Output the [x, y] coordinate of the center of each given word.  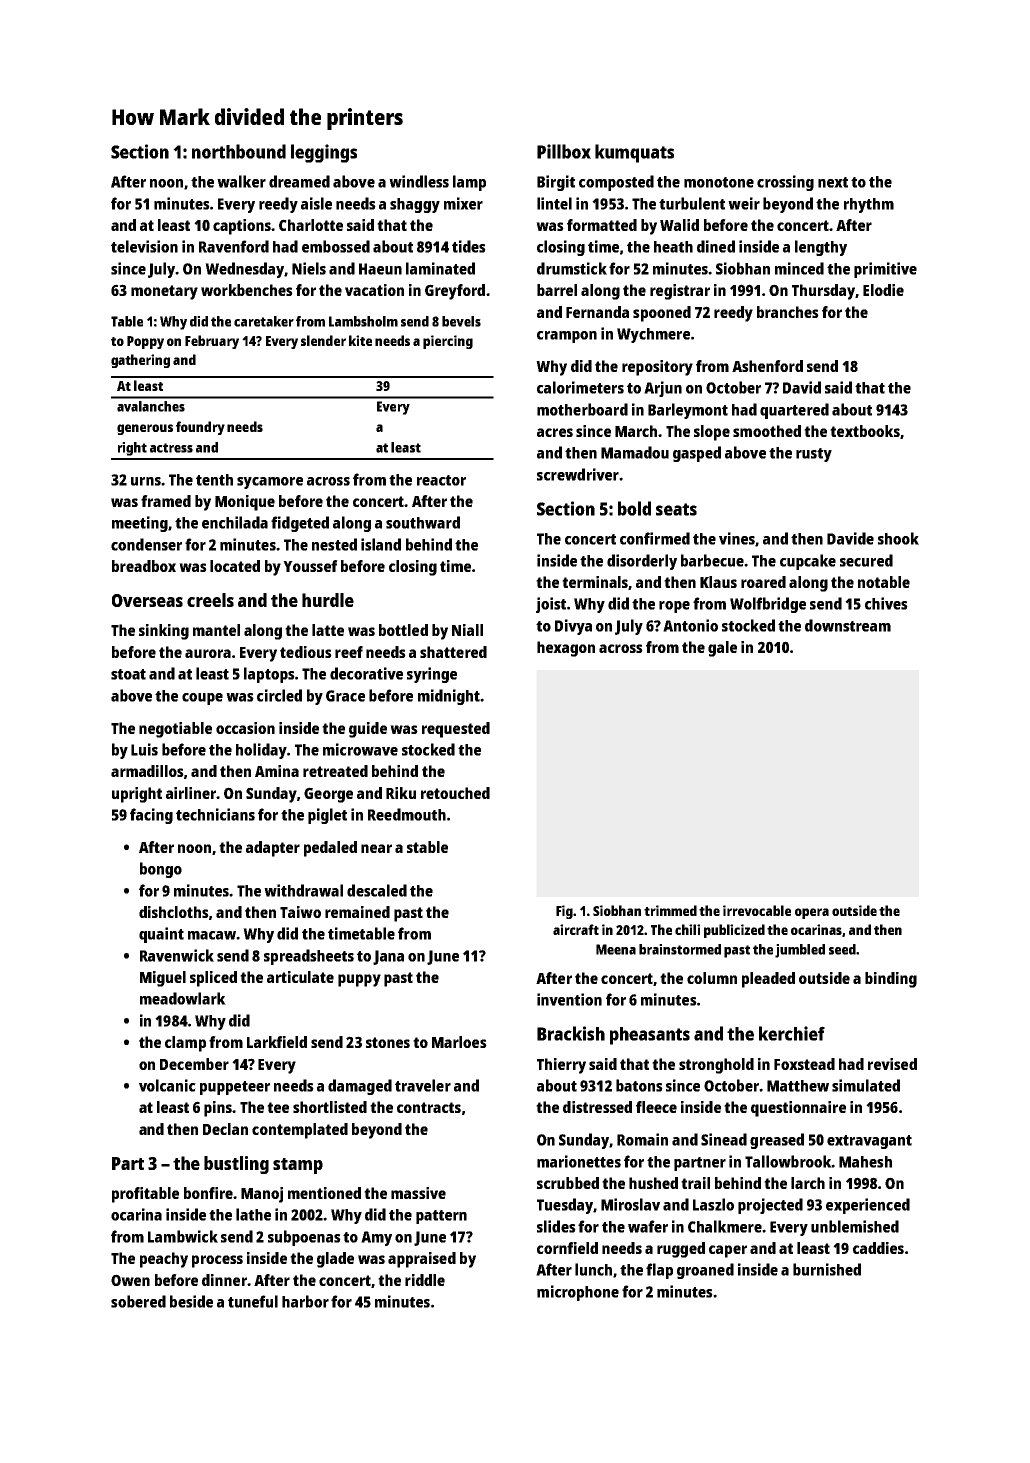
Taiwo [300, 912]
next [833, 182]
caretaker [264, 321]
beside [191, 1301]
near [376, 848]
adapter [273, 849]
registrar [680, 292]
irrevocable [757, 910]
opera [812, 913]
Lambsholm [363, 321]
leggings [324, 153]
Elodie [883, 290]
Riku [401, 793]
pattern [441, 1217]
